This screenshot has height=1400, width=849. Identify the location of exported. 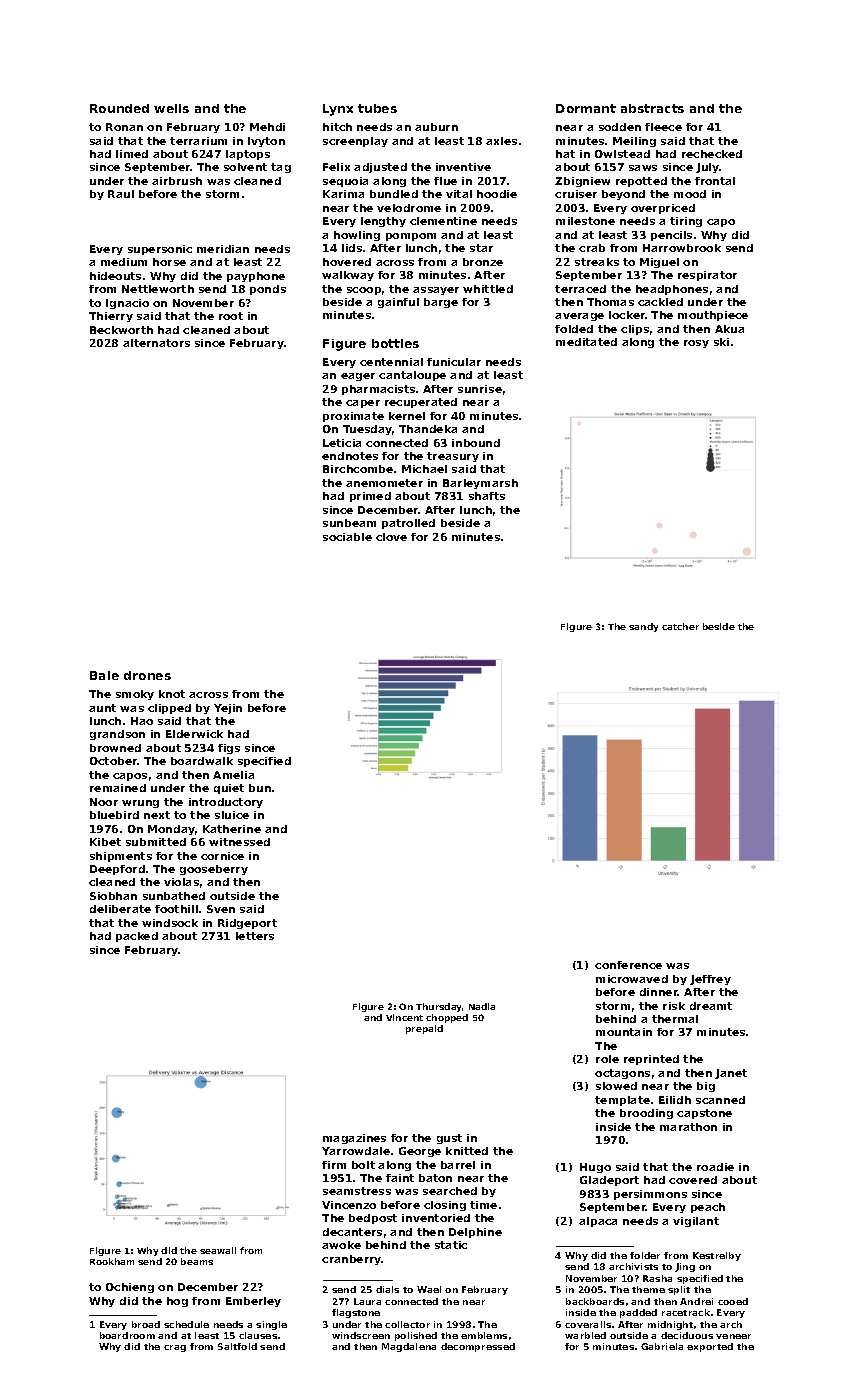
(710, 1347).
